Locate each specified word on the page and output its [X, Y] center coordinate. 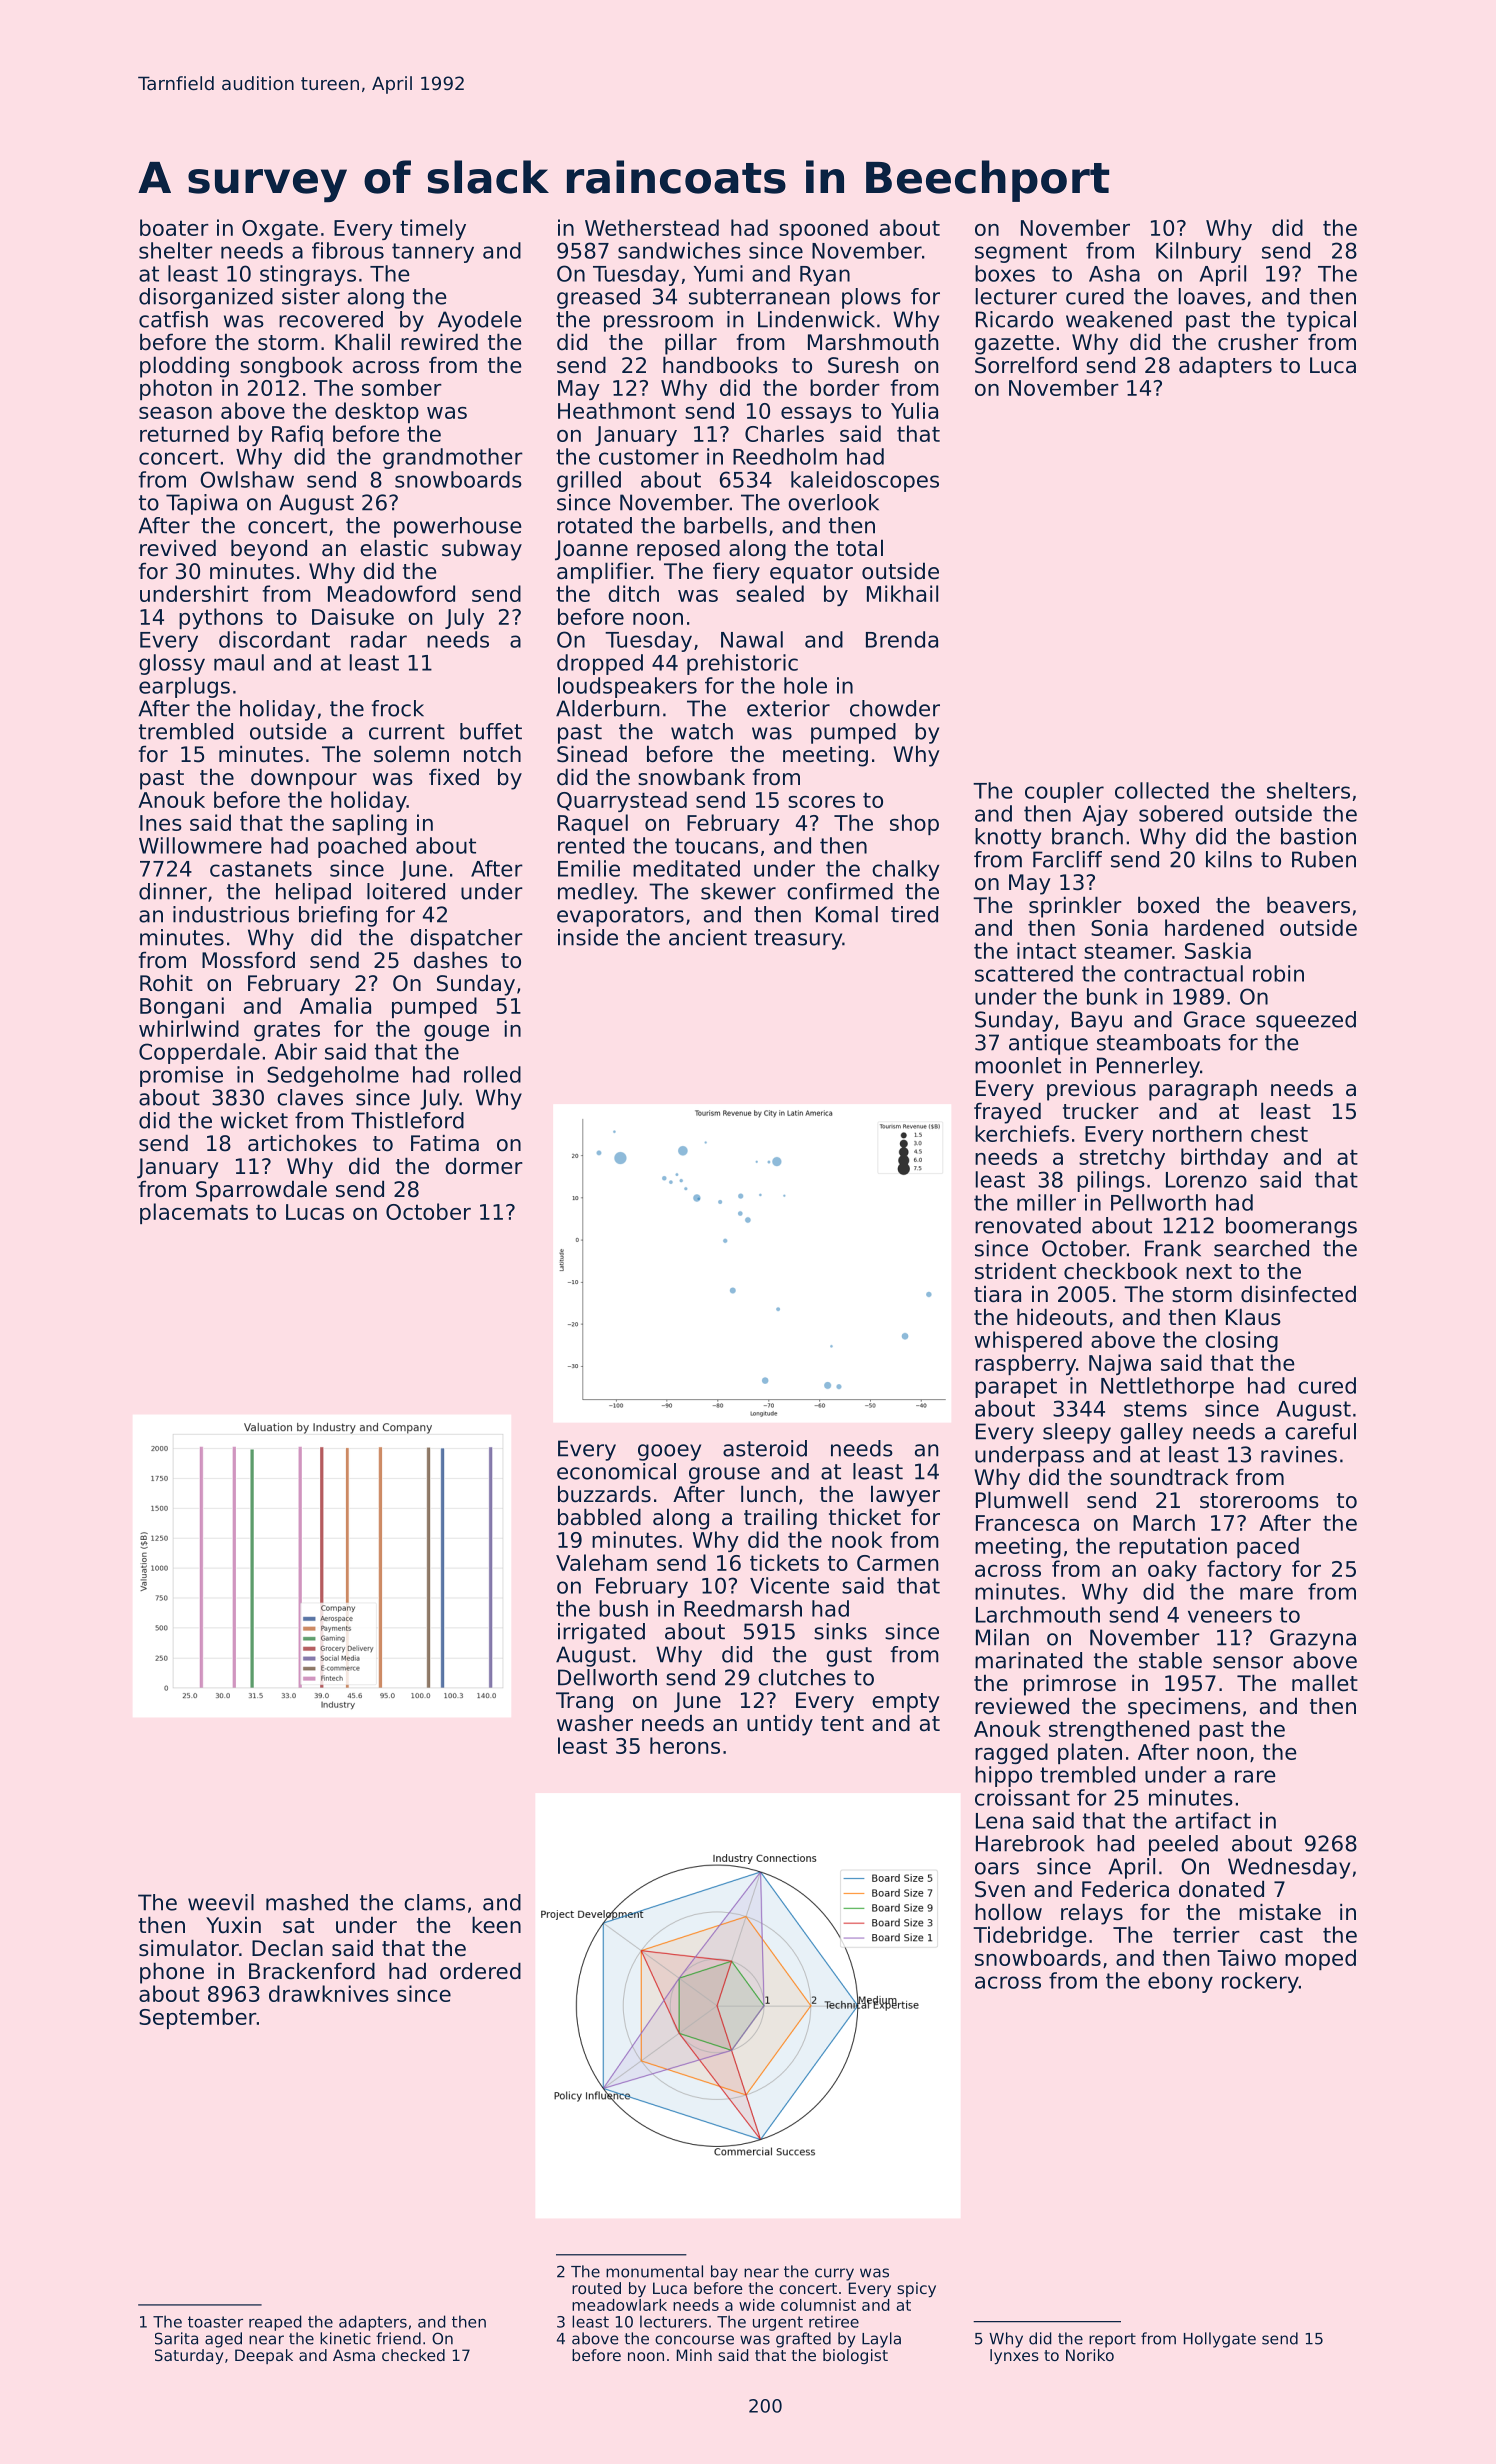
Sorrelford [1026, 365]
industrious [231, 914]
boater [174, 227]
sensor [1248, 1662]
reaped [275, 2323]
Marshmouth [873, 342]
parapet [1016, 1388]
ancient [708, 937]
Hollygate [1220, 2340]
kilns [1229, 859]
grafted [803, 2340]
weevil [221, 1902]
